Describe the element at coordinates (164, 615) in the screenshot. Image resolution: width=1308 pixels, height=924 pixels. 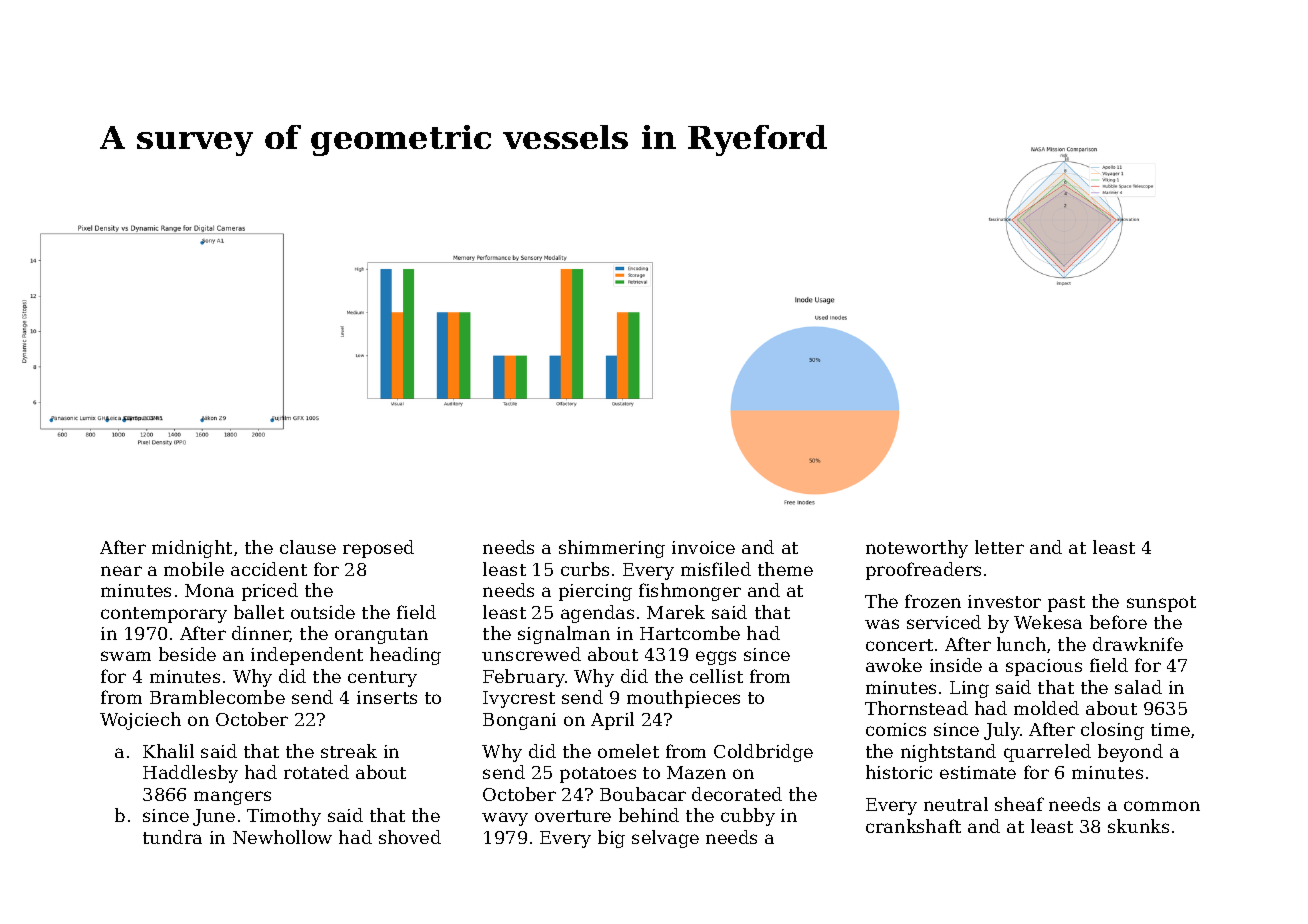
I see `contemporary` at that location.
